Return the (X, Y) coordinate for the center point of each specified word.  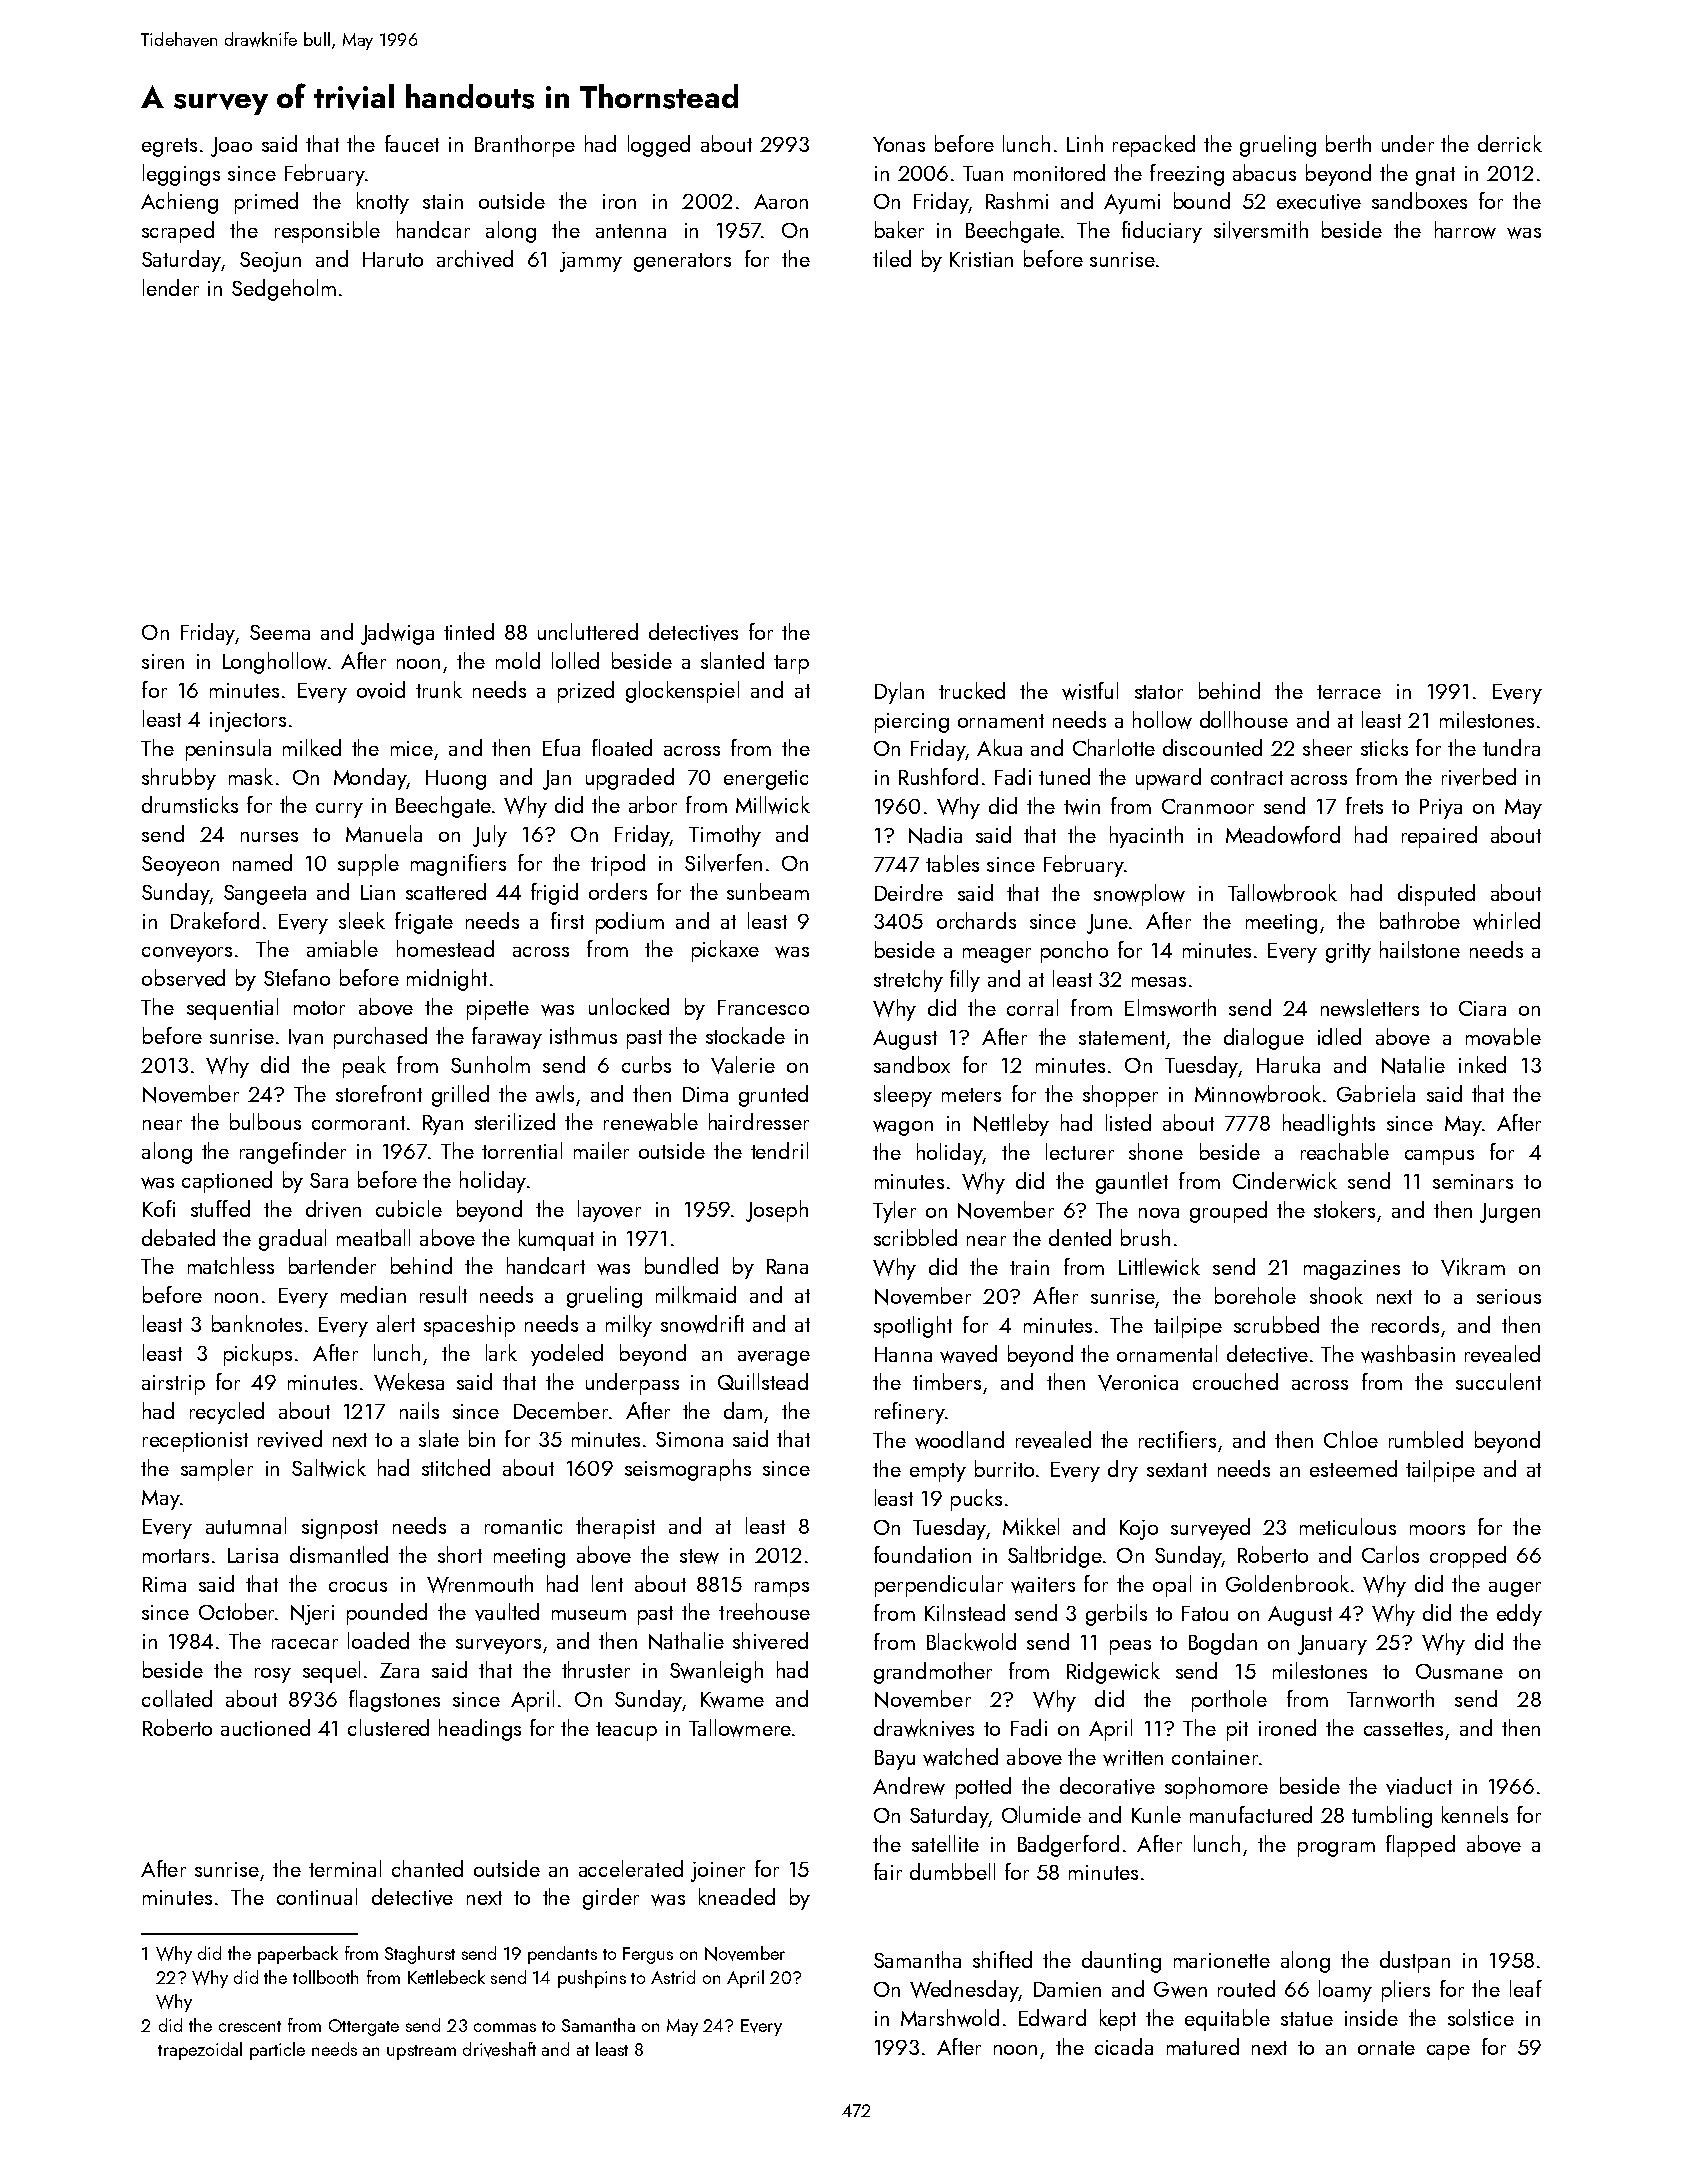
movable (1503, 1037)
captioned (227, 1182)
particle (277, 2051)
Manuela (384, 833)
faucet (412, 143)
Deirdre (909, 892)
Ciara (1482, 1008)
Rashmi (1017, 200)
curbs (646, 1064)
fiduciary (1162, 232)
